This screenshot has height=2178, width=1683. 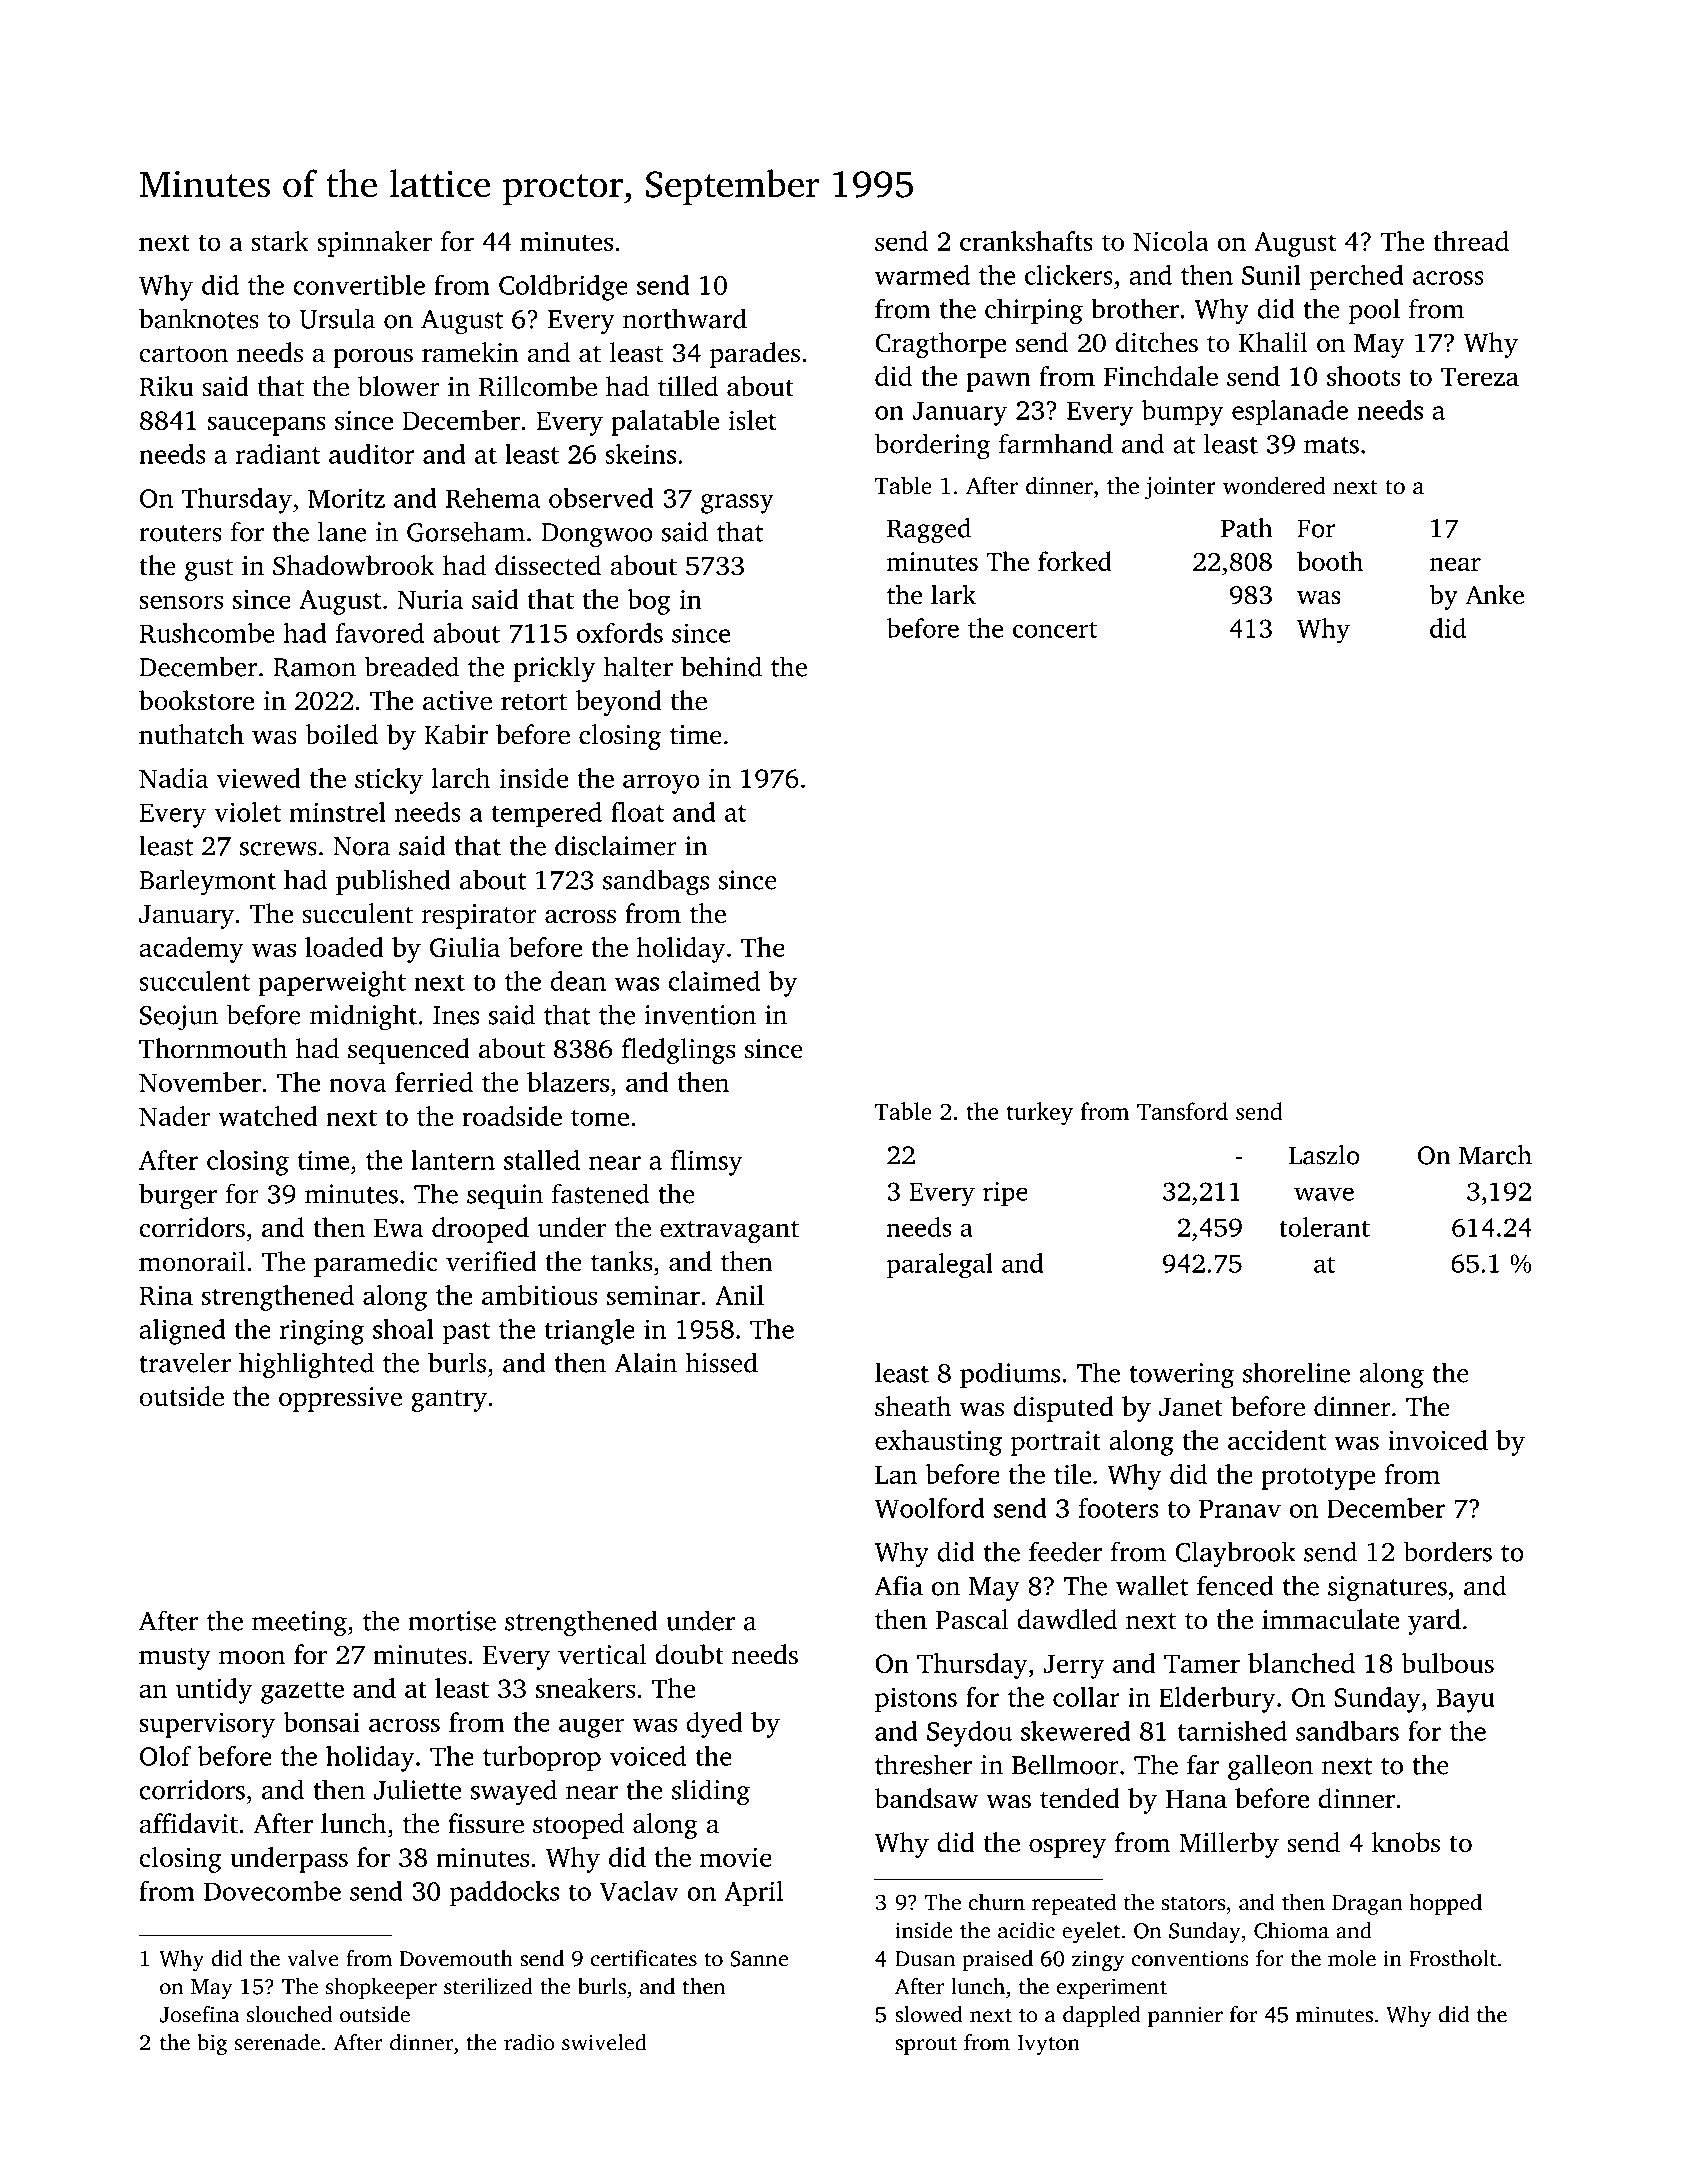 What do you see at coordinates (381, 1988) in the screenshot?
I see `shopkeeper` at bounding box center [381, 1988].
